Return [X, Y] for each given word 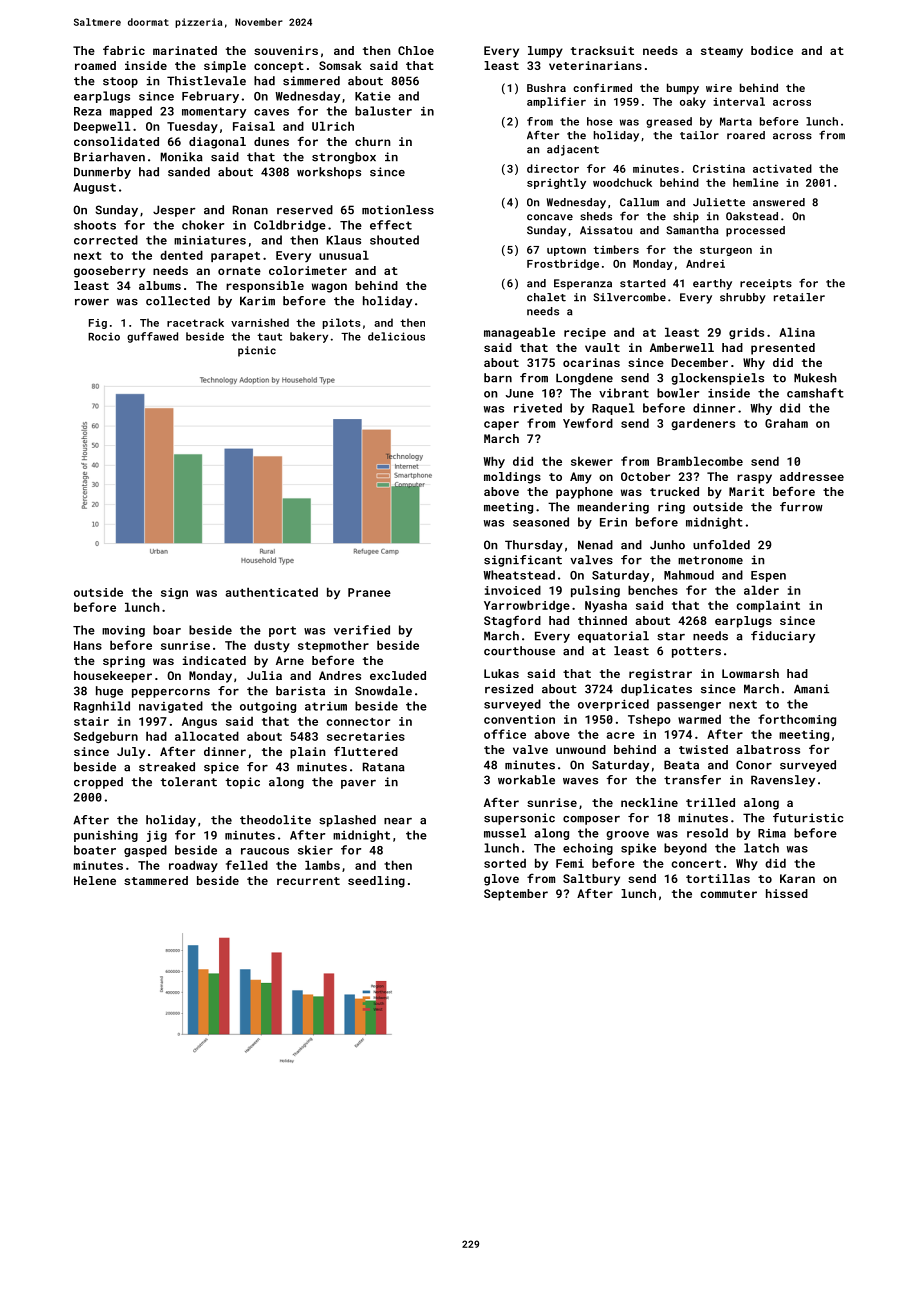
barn [498, 378]
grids [746, 333]
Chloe [416, 50]
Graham [786, 423]
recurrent [308, 881]
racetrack [195, 322]
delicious [396, 336]
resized [509, 689]
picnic [257, 351]
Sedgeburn [106, 737]
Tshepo [649, 720]
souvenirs [286, 50]
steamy [722, 52]
